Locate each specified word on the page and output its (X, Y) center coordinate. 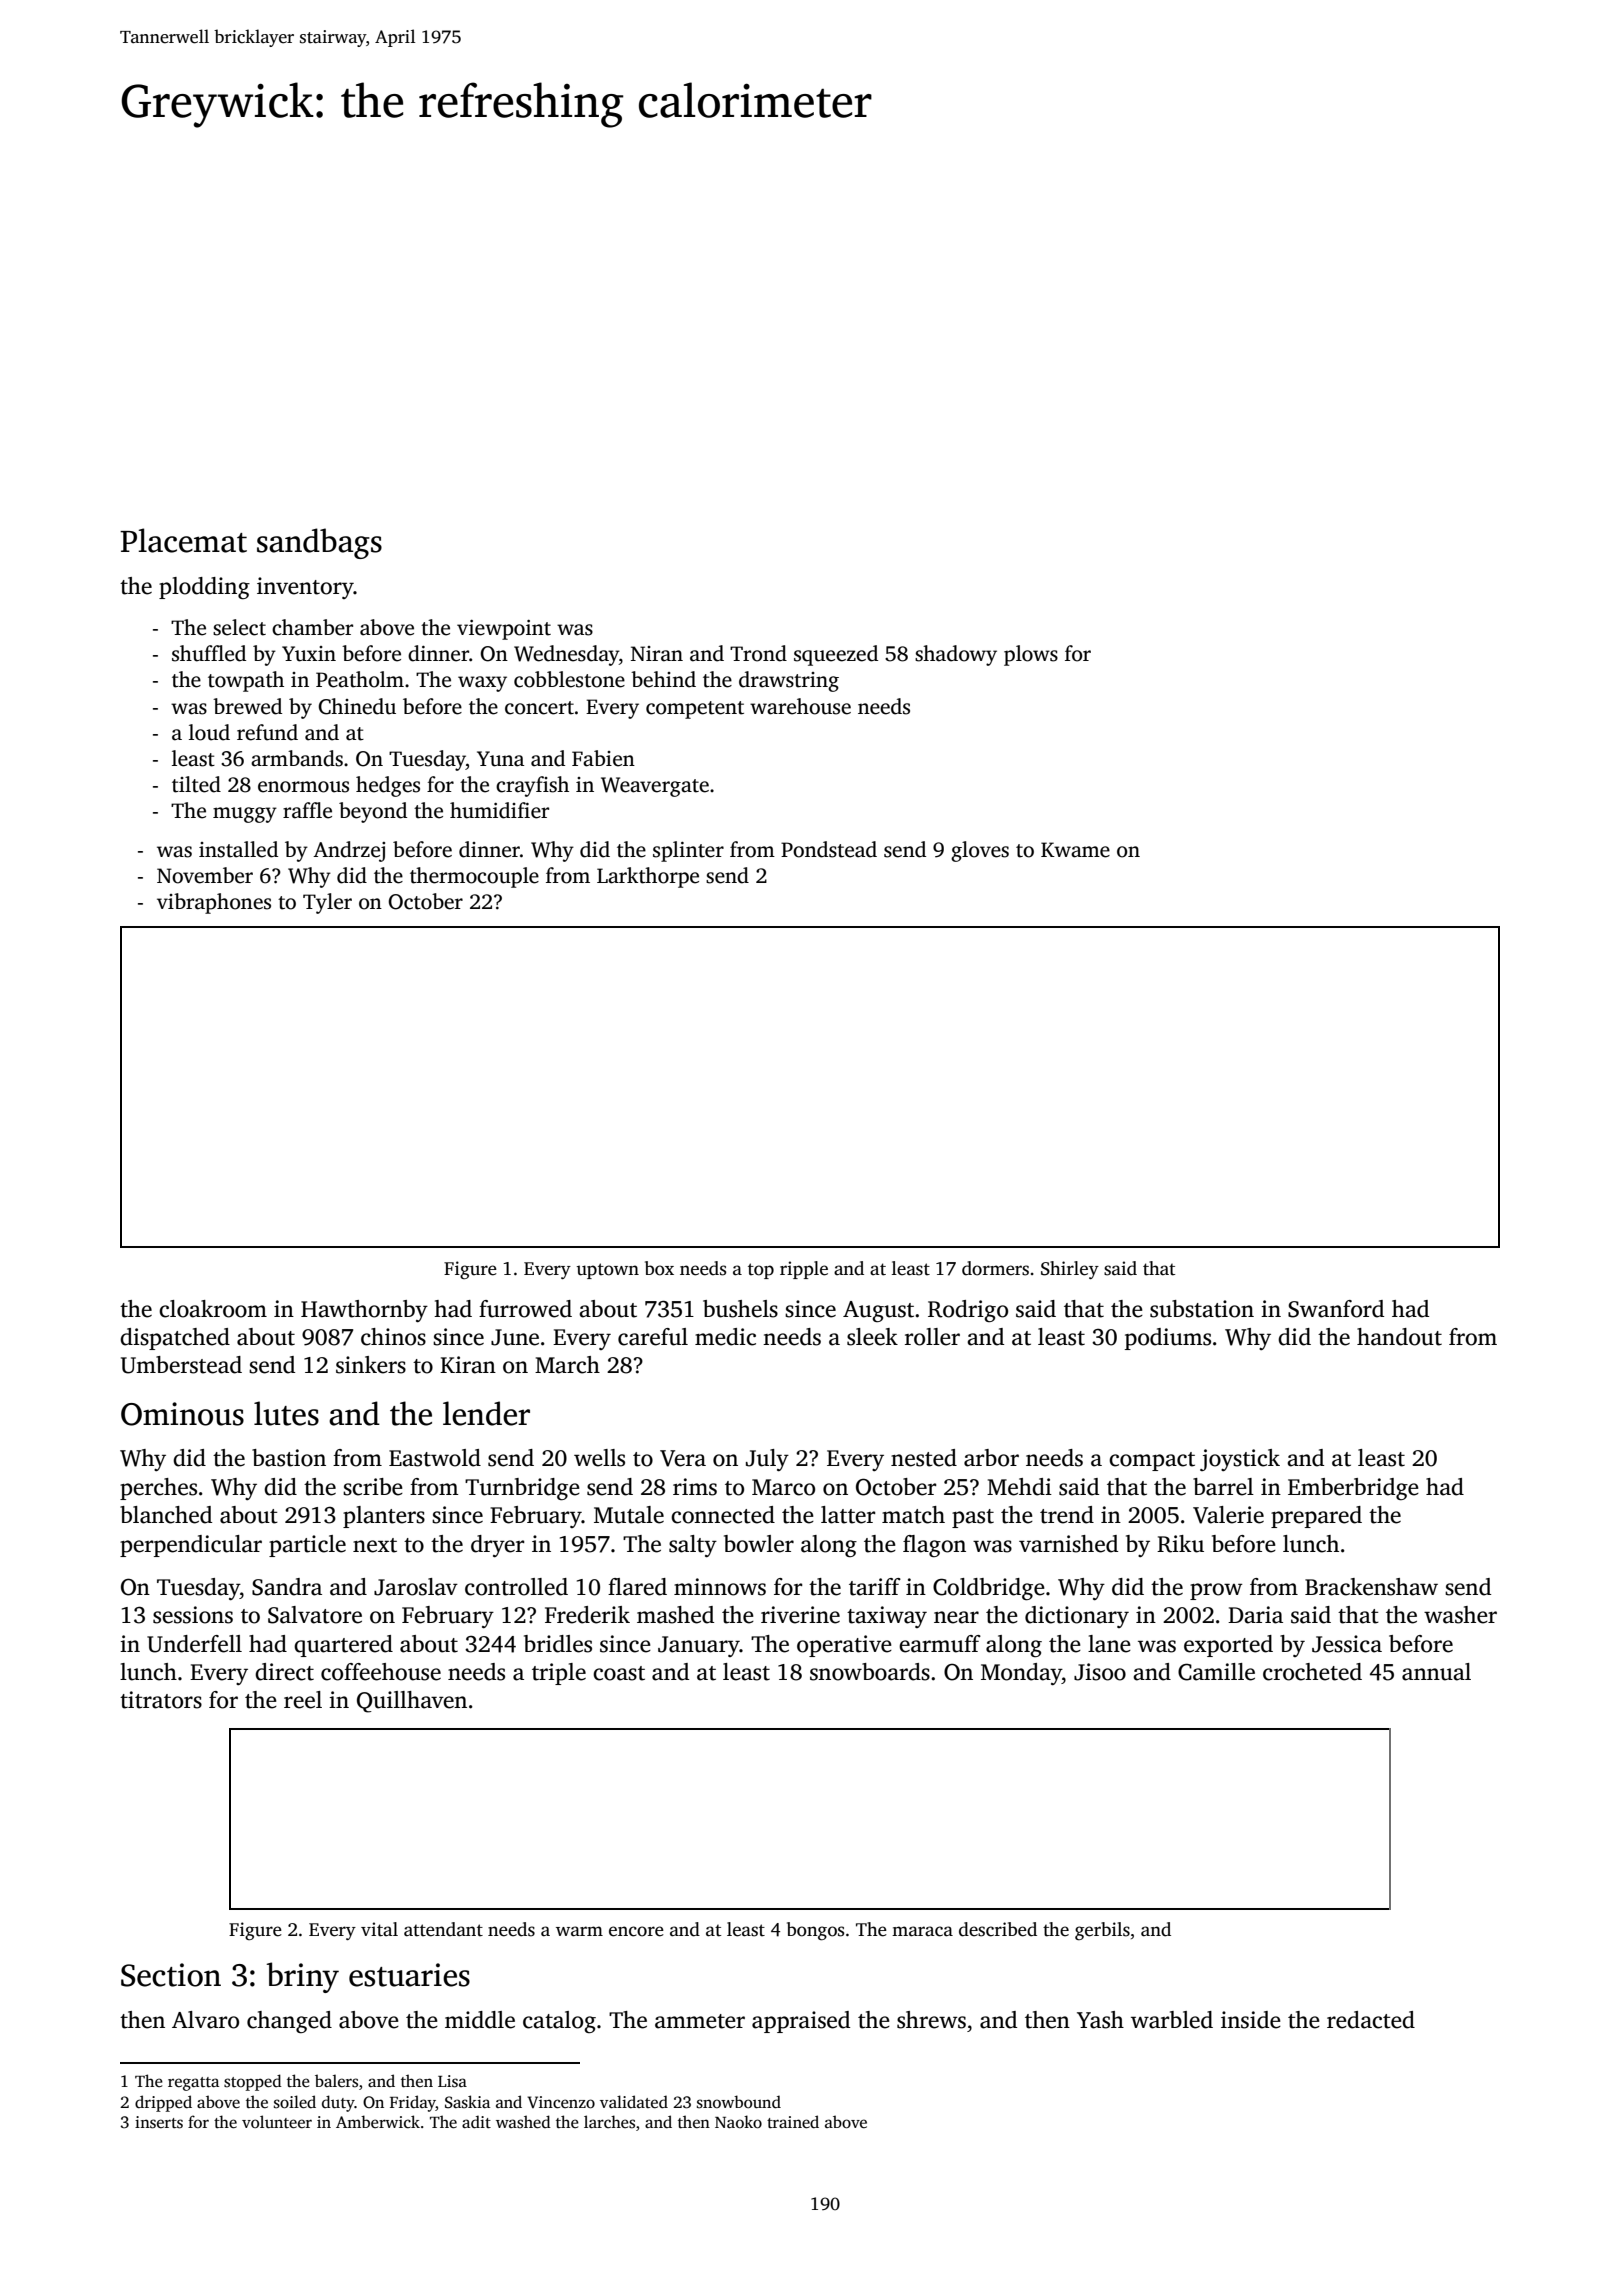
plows (1031, 655)
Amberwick (378, 2122)
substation (1202, 1309)
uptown (608, 1271)
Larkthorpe (648, 877)
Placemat (183, 540)
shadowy (956, 655)
